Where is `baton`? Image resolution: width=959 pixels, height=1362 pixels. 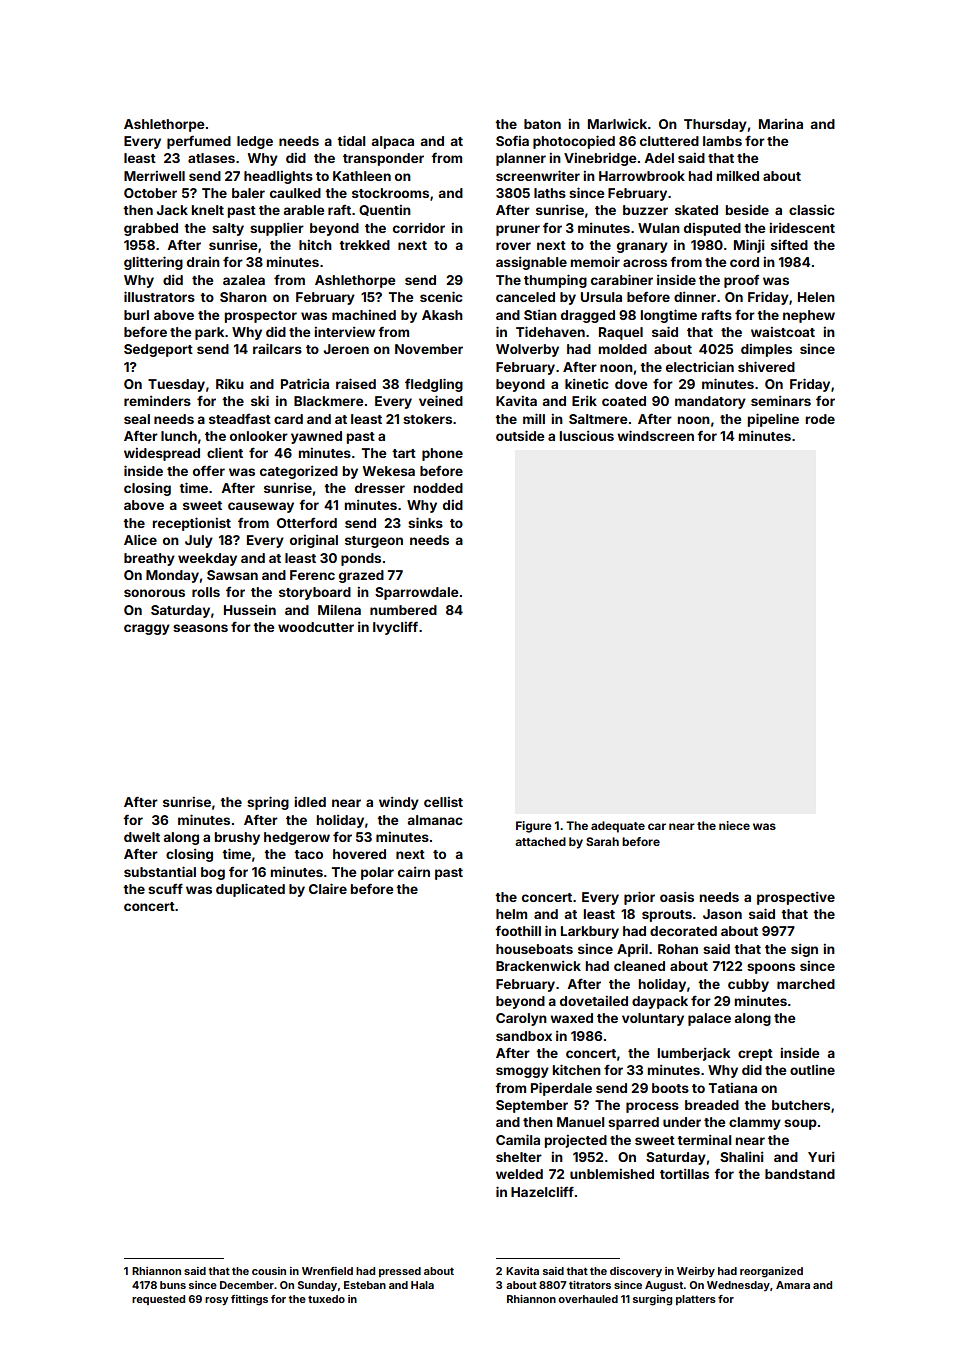 baton is located at coordinates (542, 124).
